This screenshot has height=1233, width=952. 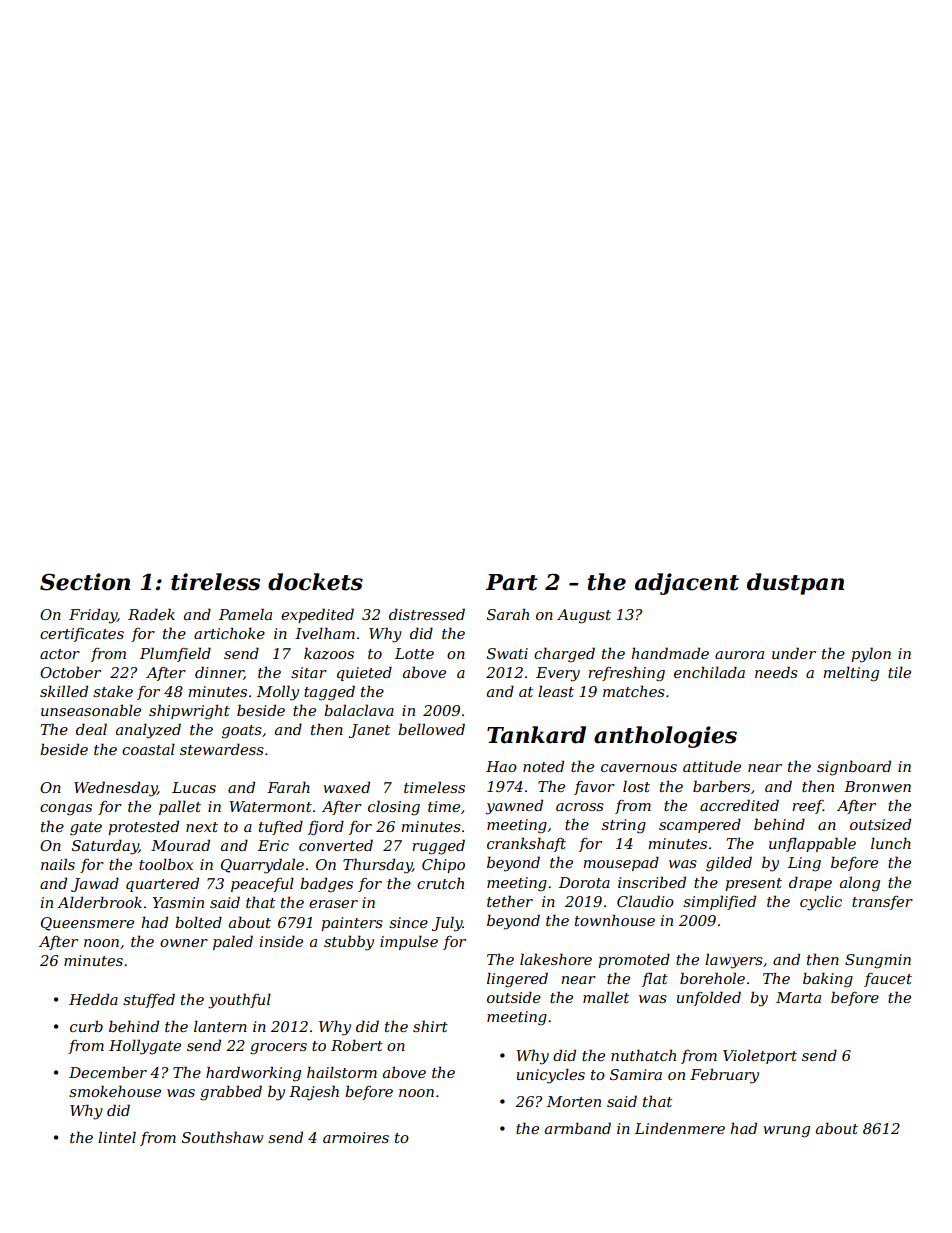 I want to click on waxed, so click(x=346, y=787).
